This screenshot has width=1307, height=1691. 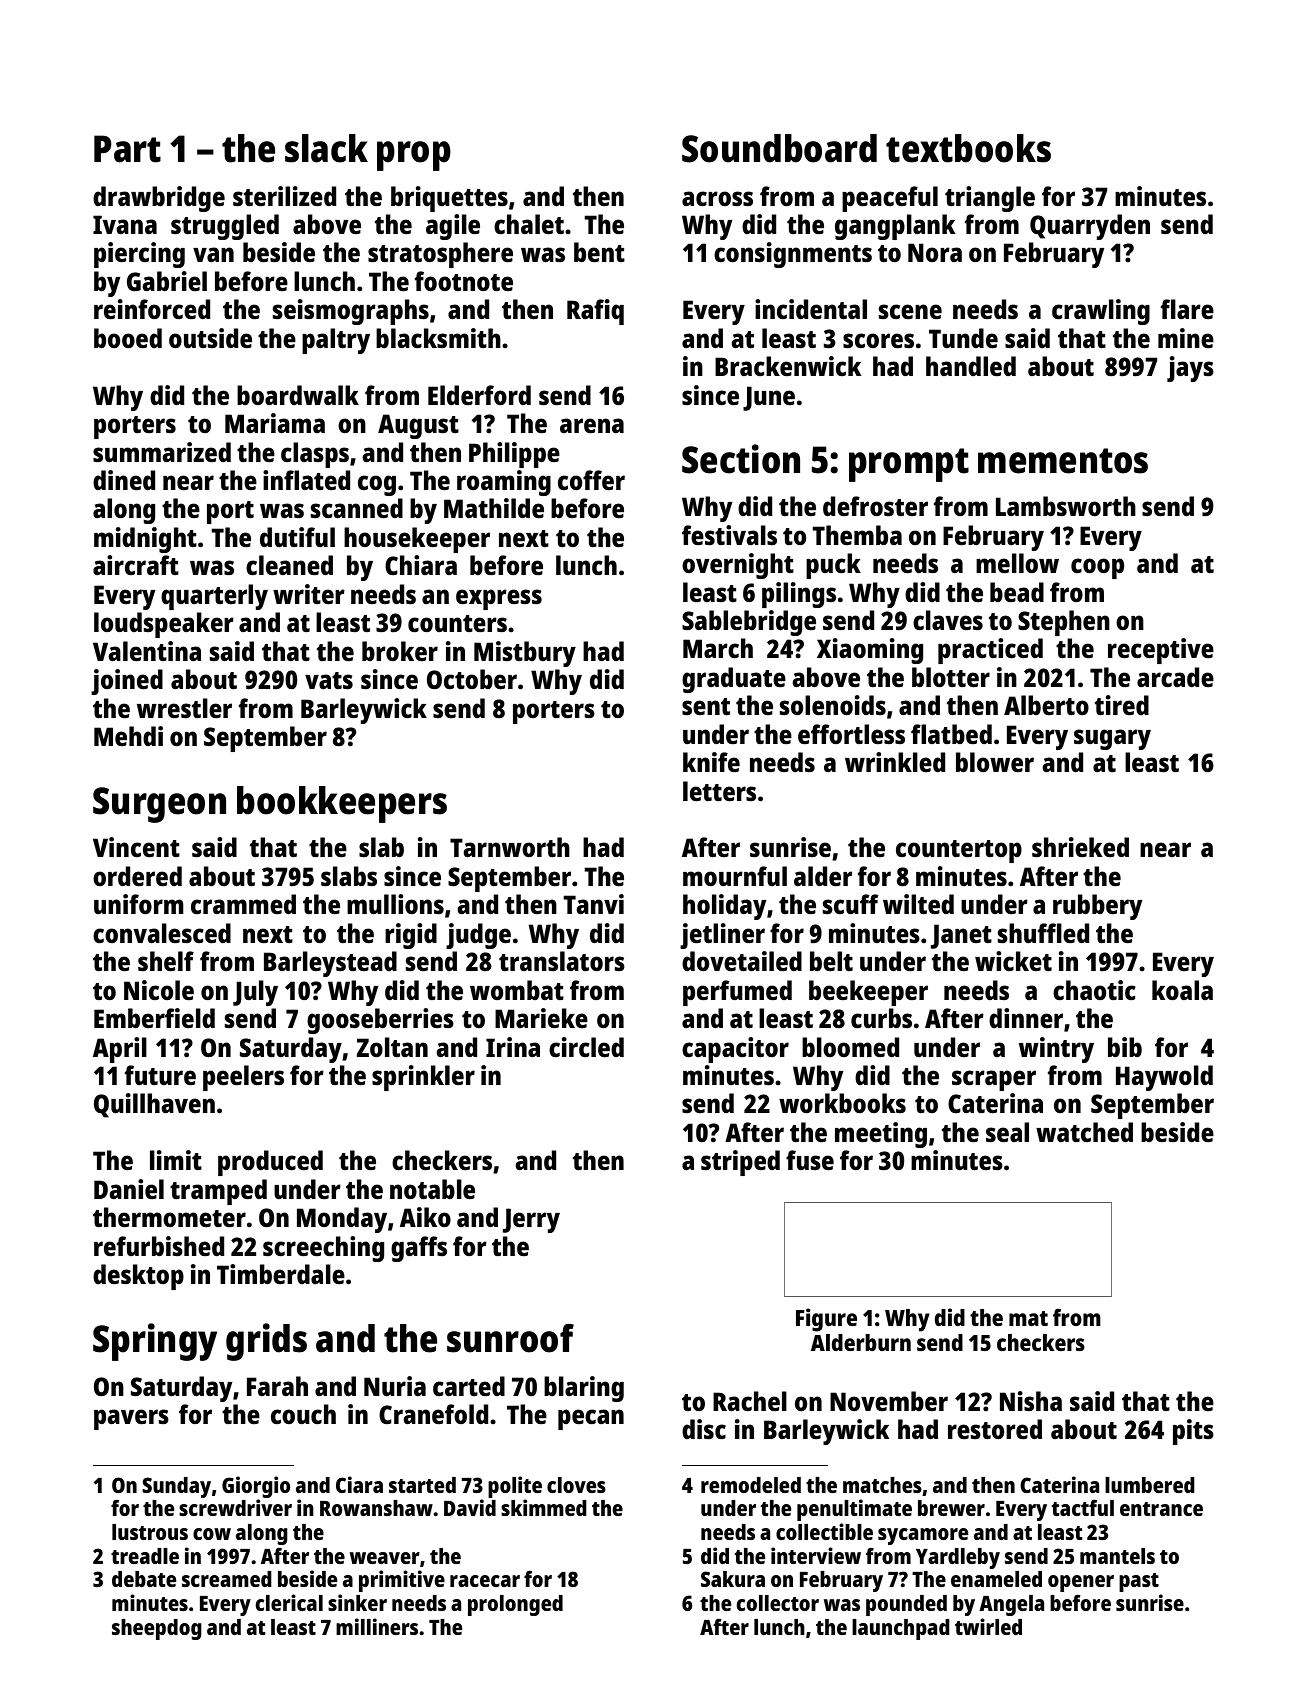 What do you see at coordinates (330, 964) in the screenshot?
I see `Barleystead` at bounding box center [330, 964].
